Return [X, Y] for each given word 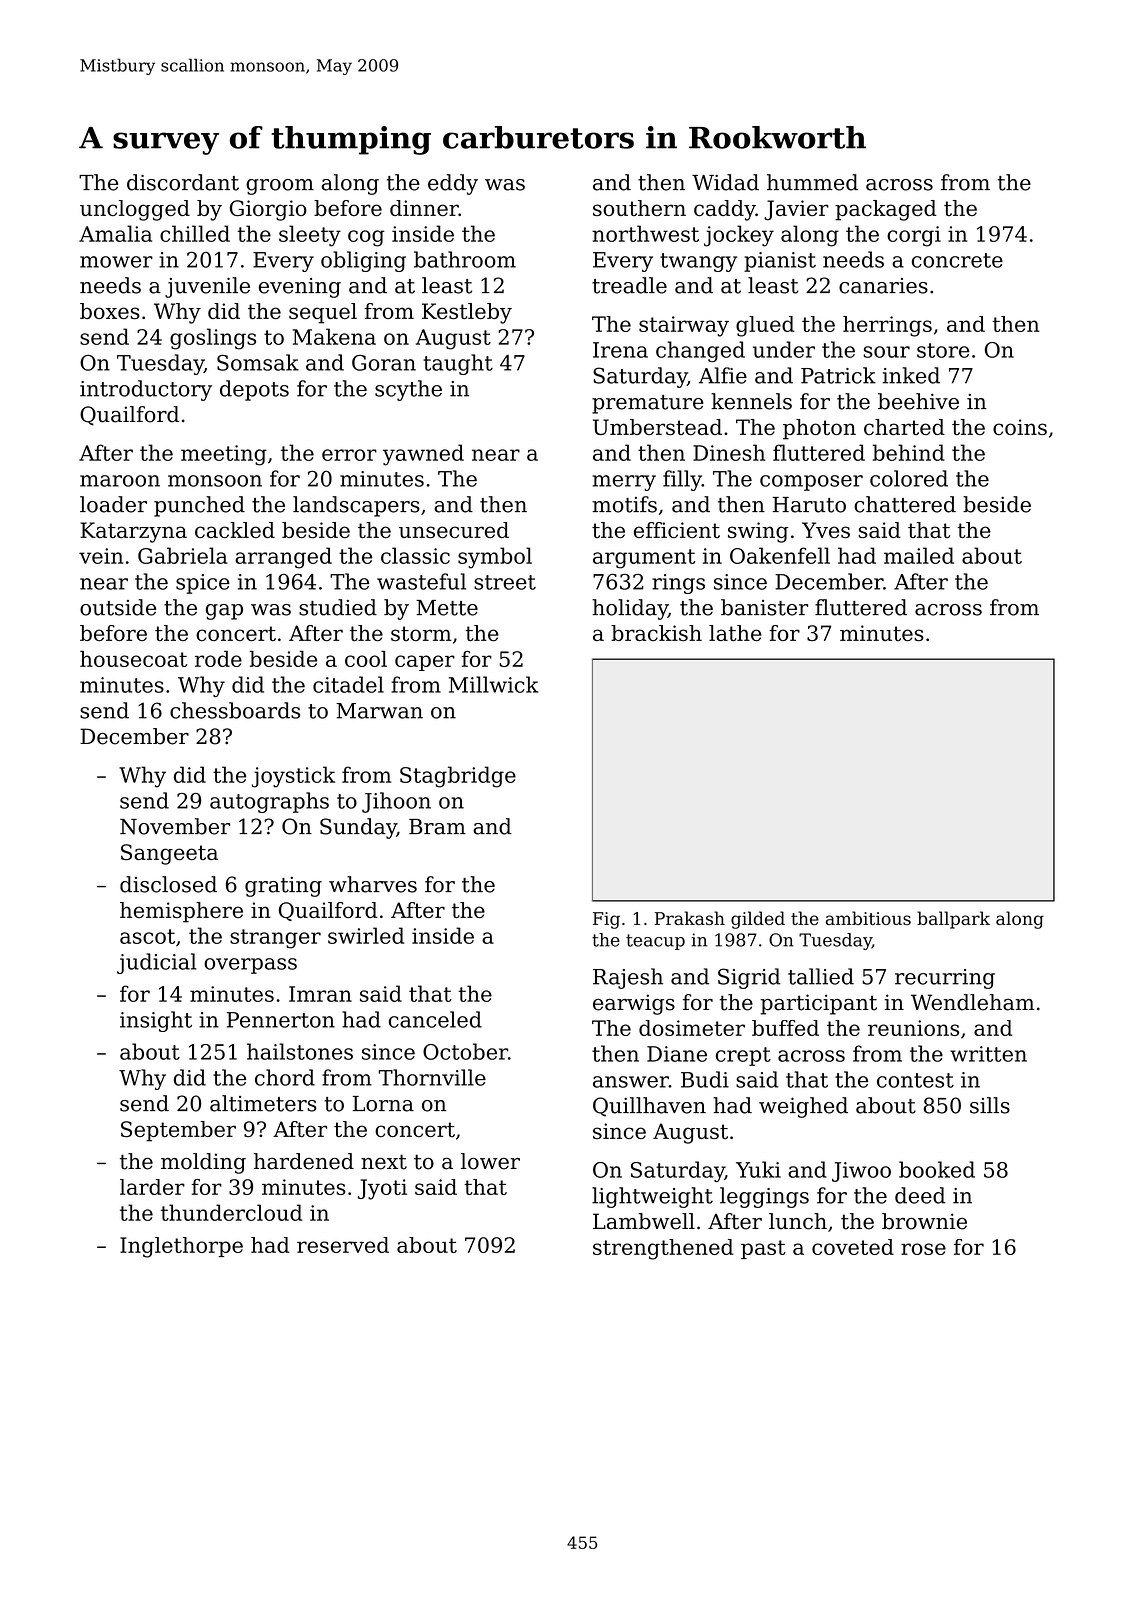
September [178, 1131]
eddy [453, 184]
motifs [624, 504]
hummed [812, 182]
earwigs [634, 1004]
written [988, 1054]
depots [254, 390]
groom [280, 187]
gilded [758, 920]
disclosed [168, 884]
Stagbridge [458, 777]
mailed [919, 555]
